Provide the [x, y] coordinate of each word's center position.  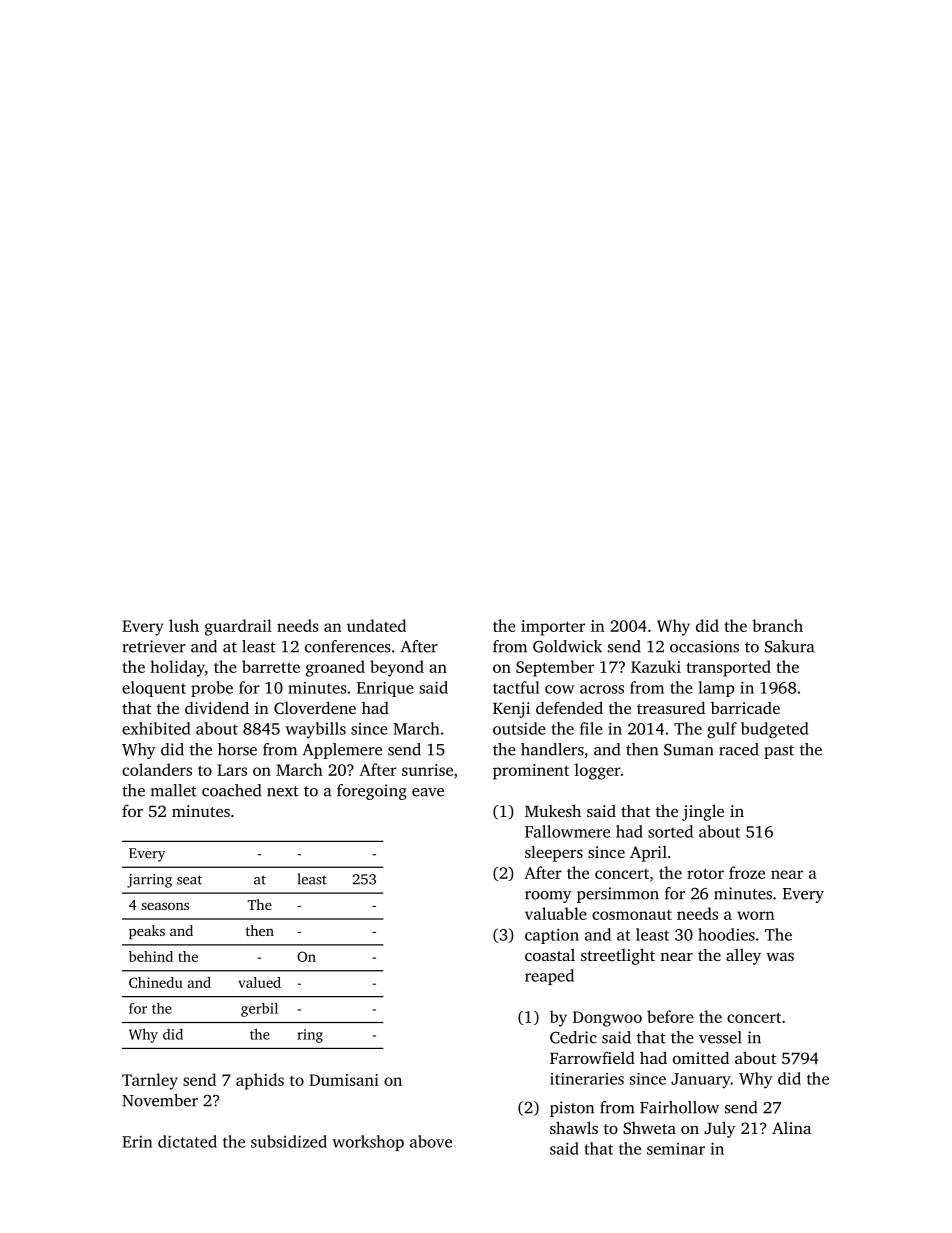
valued [259, 982]
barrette [271, 666]
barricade [745, 708]
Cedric [573, 1037]
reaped [549, 977]
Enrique [385, 689]
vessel [720, 1037]
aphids [260, 1081]
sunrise [427, 770]
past [779, 752]
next [283, 791]
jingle [703, 812]
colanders [157, 769]
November [160, 1100]
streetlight [618, 956]
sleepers [554, 853]
